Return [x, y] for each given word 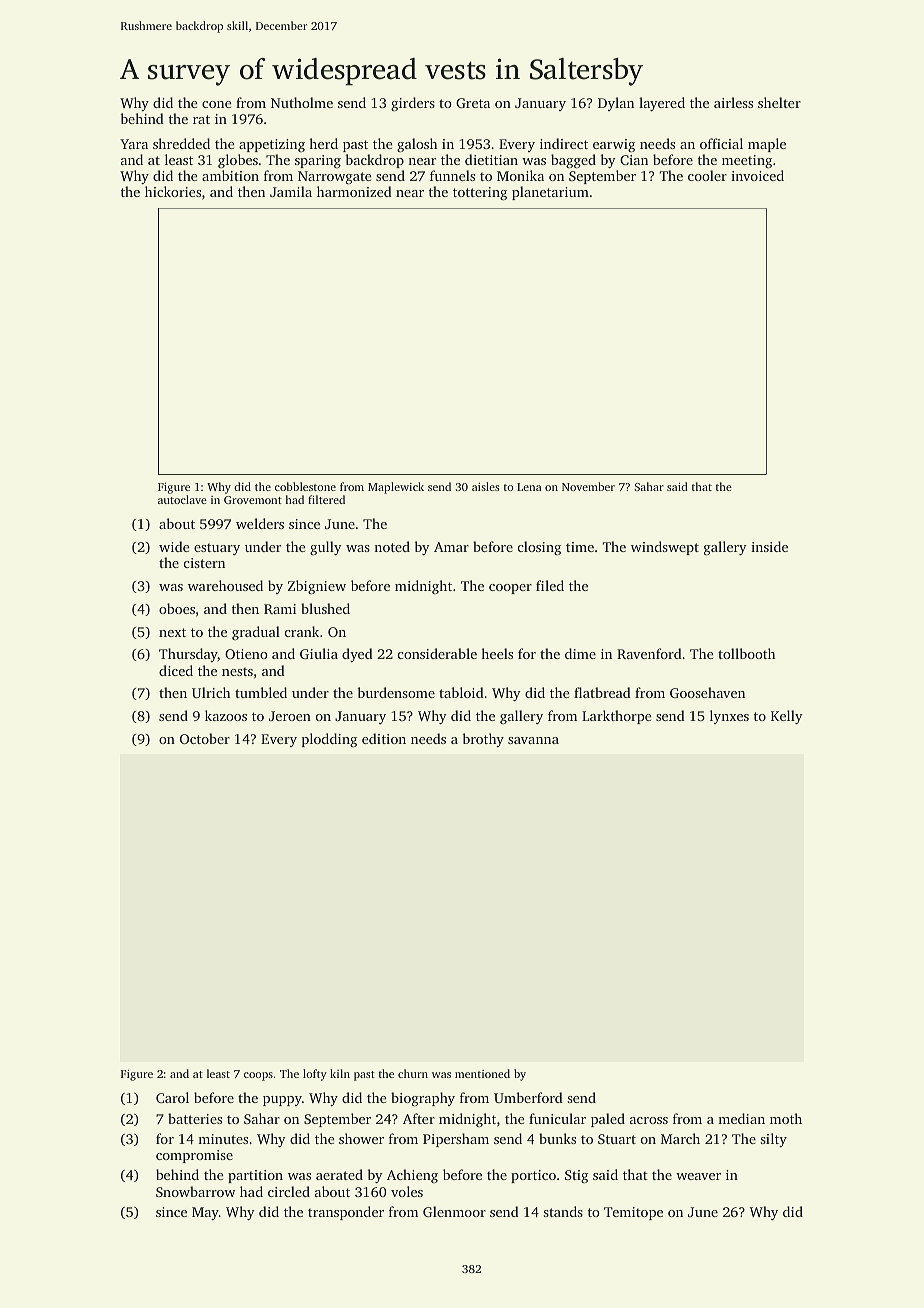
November [588, 486]
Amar [451, 547]
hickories [173, 191]
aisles [485, 486]
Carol [172, 1097]
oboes [177, 608]
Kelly [787, 717]
